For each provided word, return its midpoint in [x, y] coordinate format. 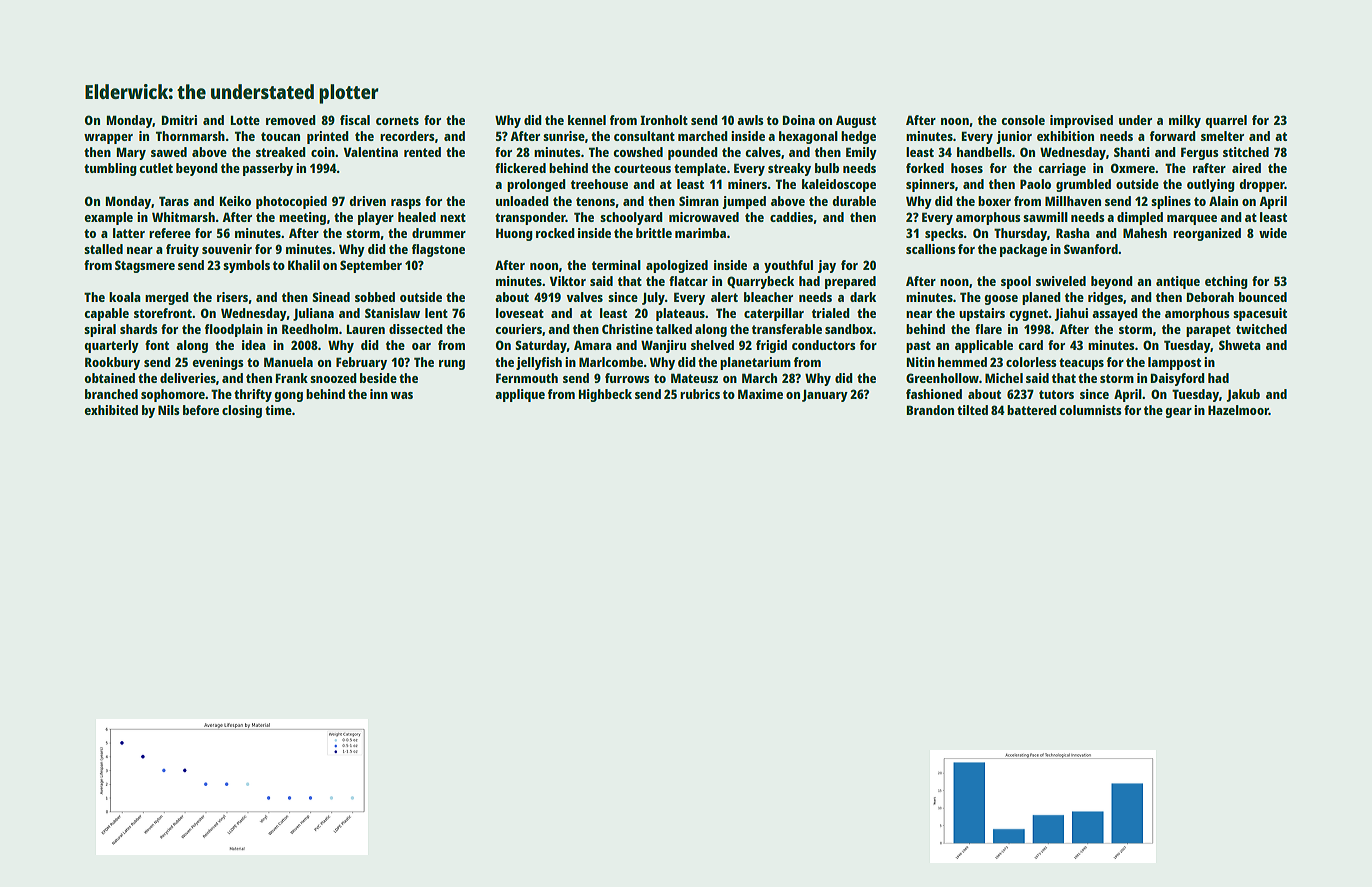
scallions [931, 249]
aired [1246, 168]
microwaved [704, 217]
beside [378, 378]
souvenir [227, 249]
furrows [627, 378]
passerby [268, 169]
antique [1178, 282]
